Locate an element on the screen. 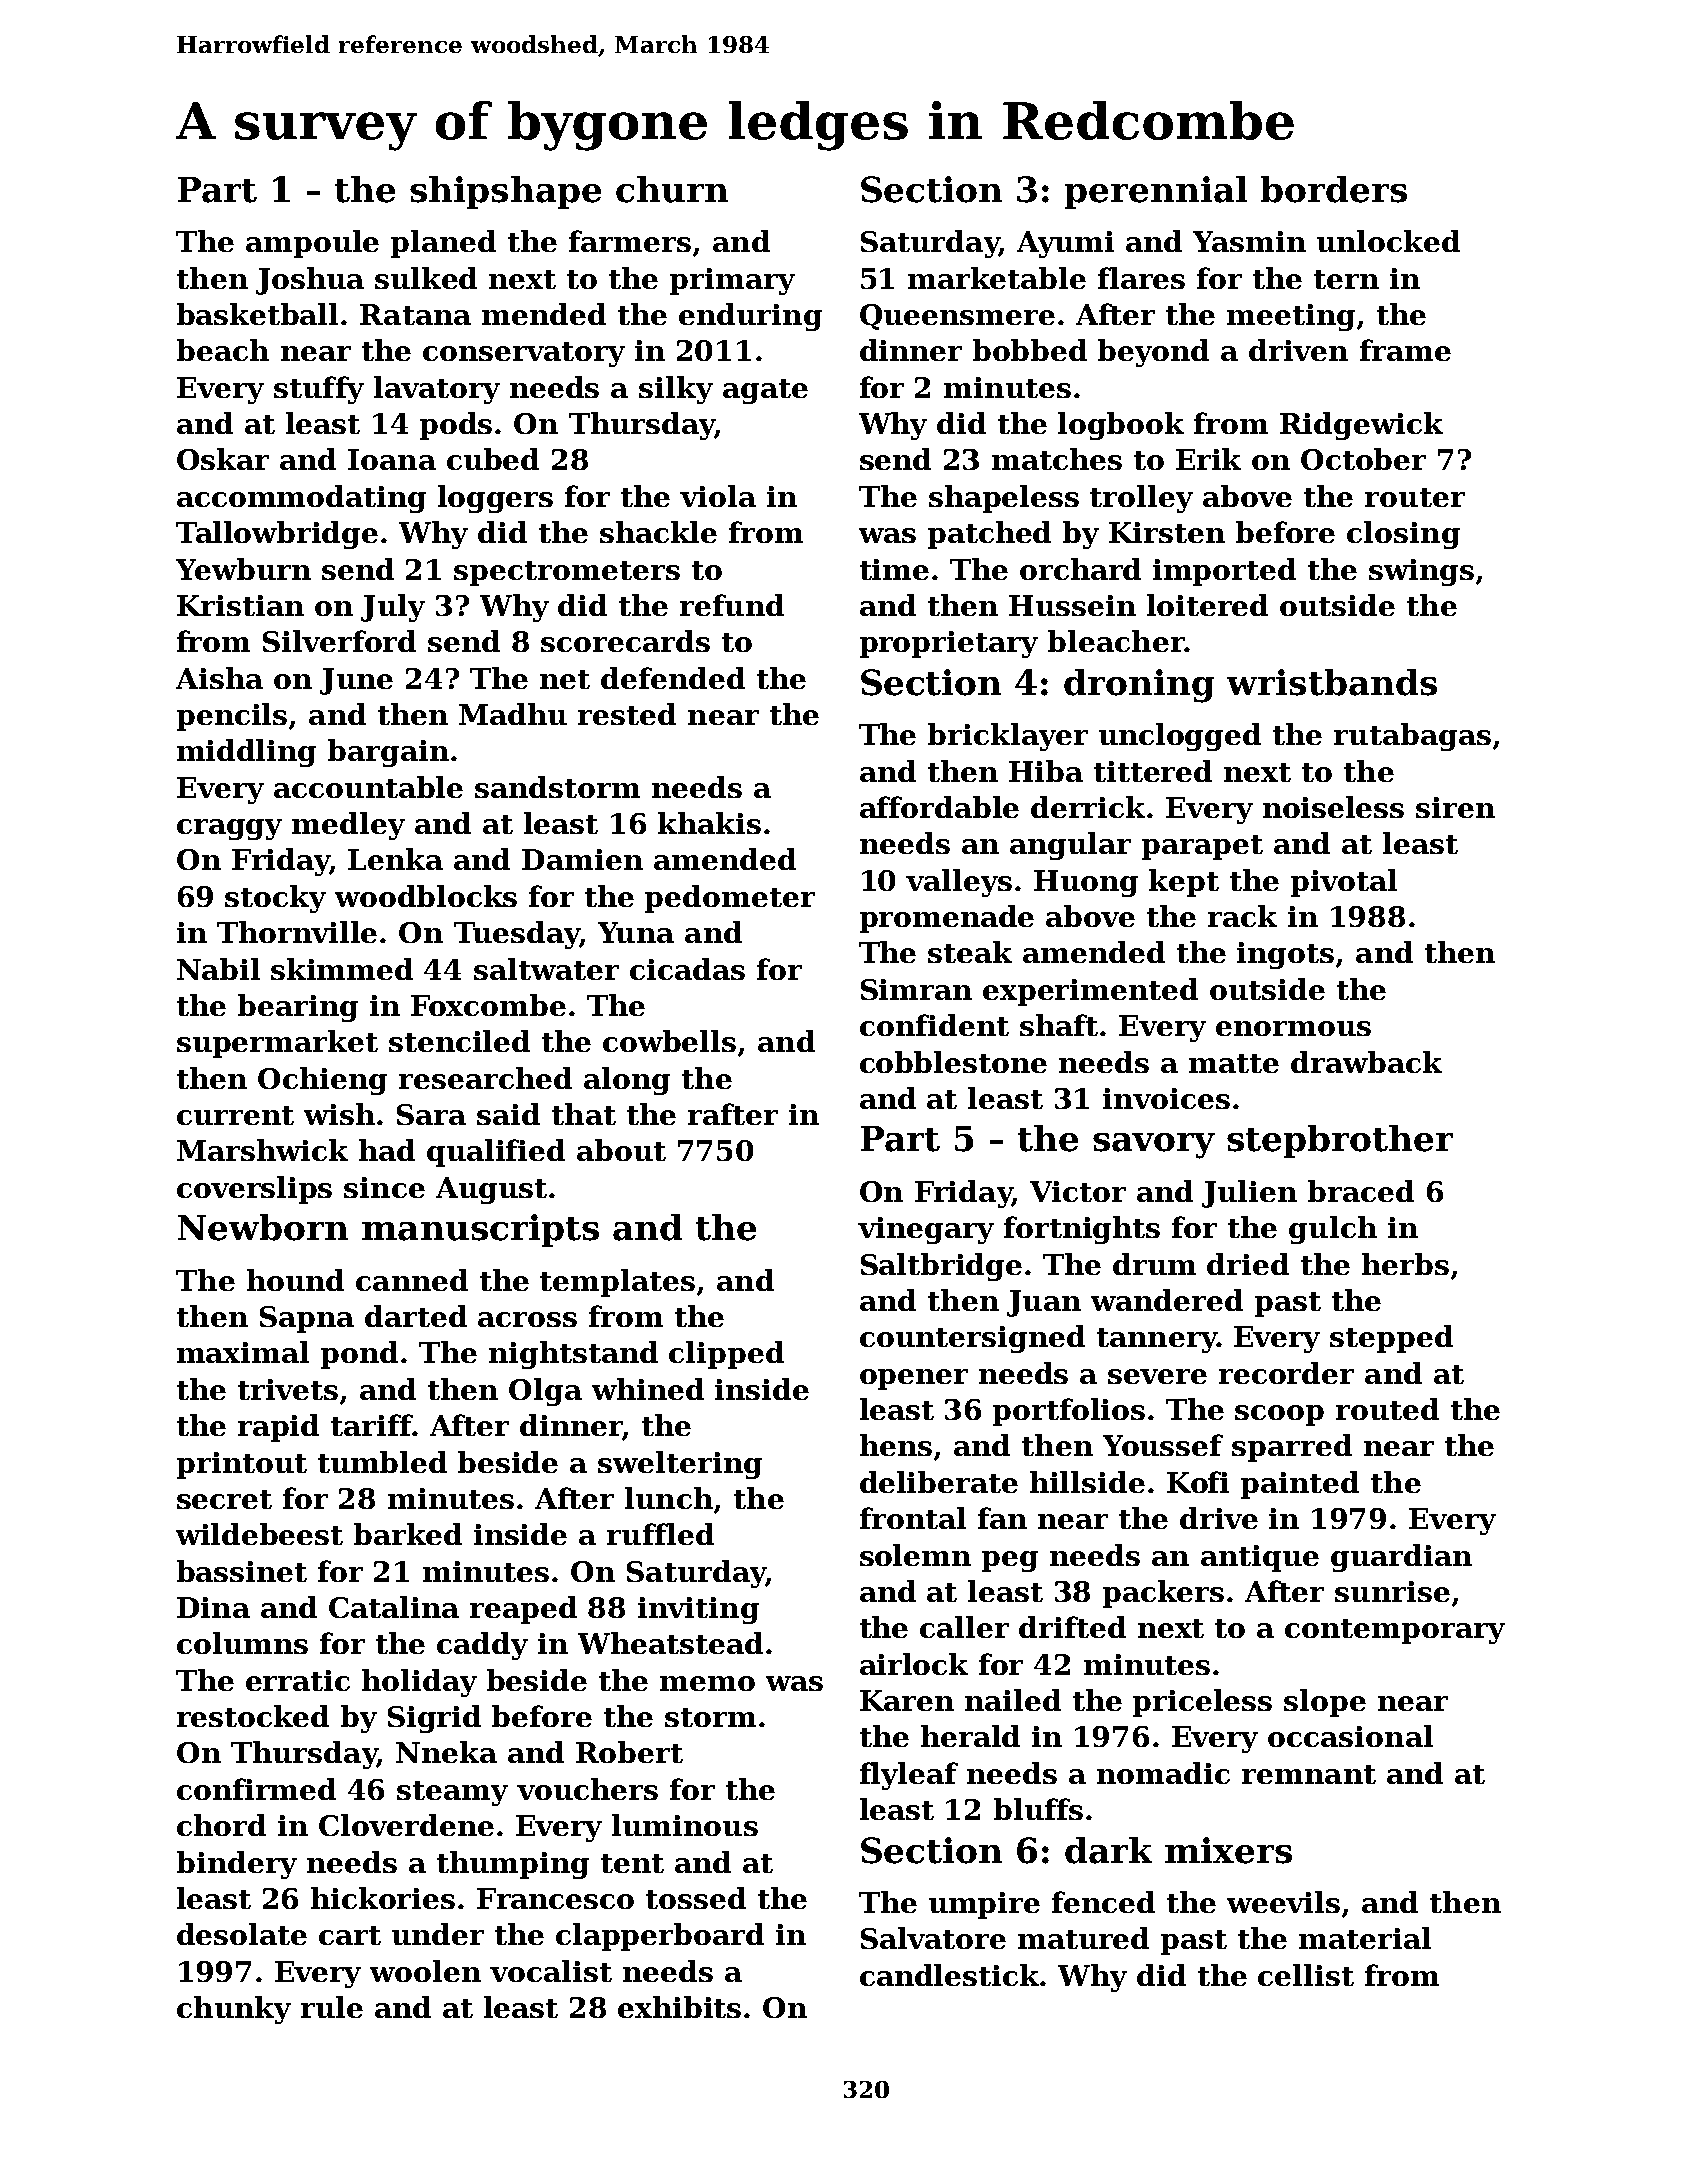 The image size is (1683, 2178). tumbled is located at coordinates (382, 1462).
